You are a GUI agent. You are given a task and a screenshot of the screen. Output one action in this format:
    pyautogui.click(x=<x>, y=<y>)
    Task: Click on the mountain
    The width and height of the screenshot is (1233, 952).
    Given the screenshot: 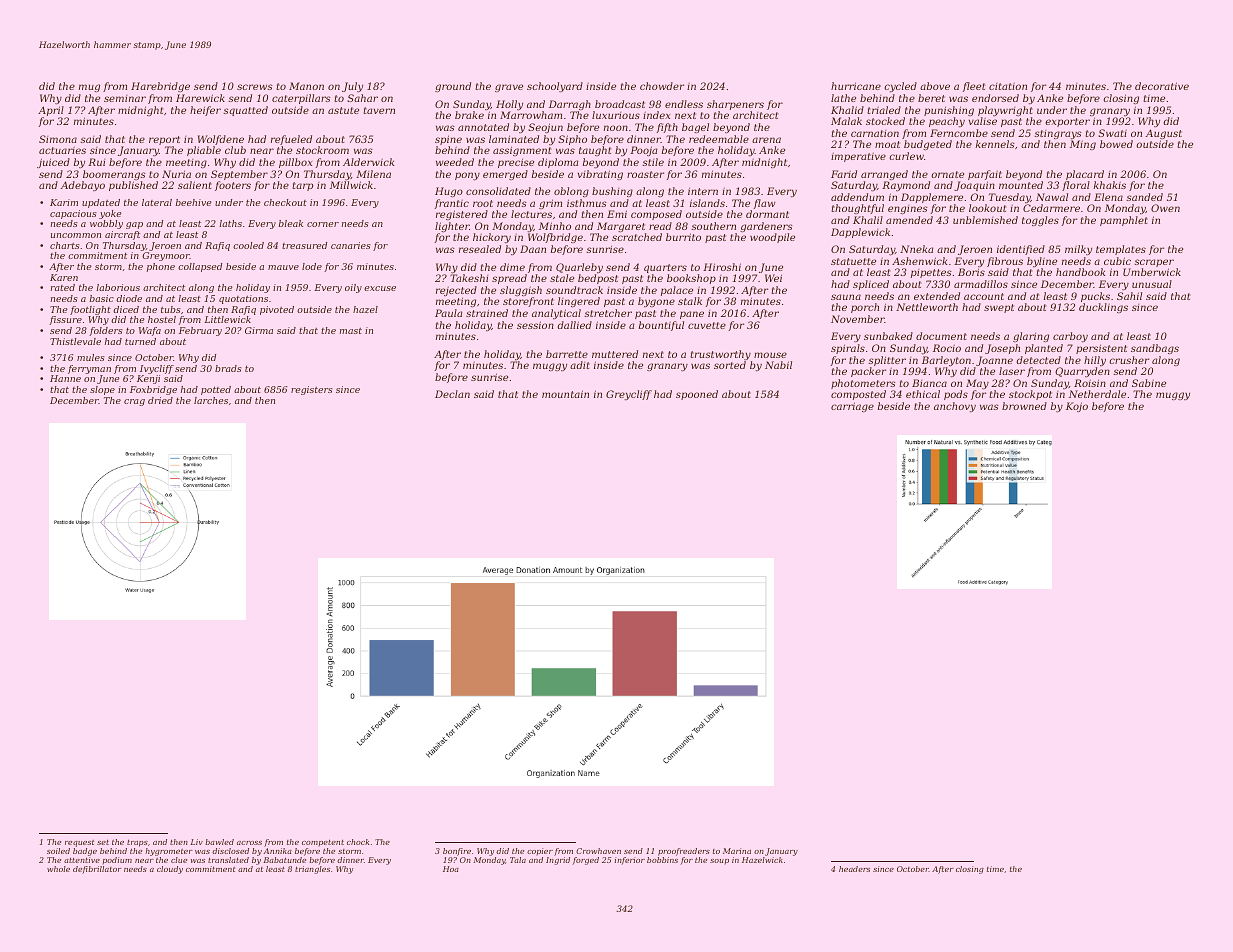 What is the action you would take?
    pyautogui.click(x=565, y=394)
